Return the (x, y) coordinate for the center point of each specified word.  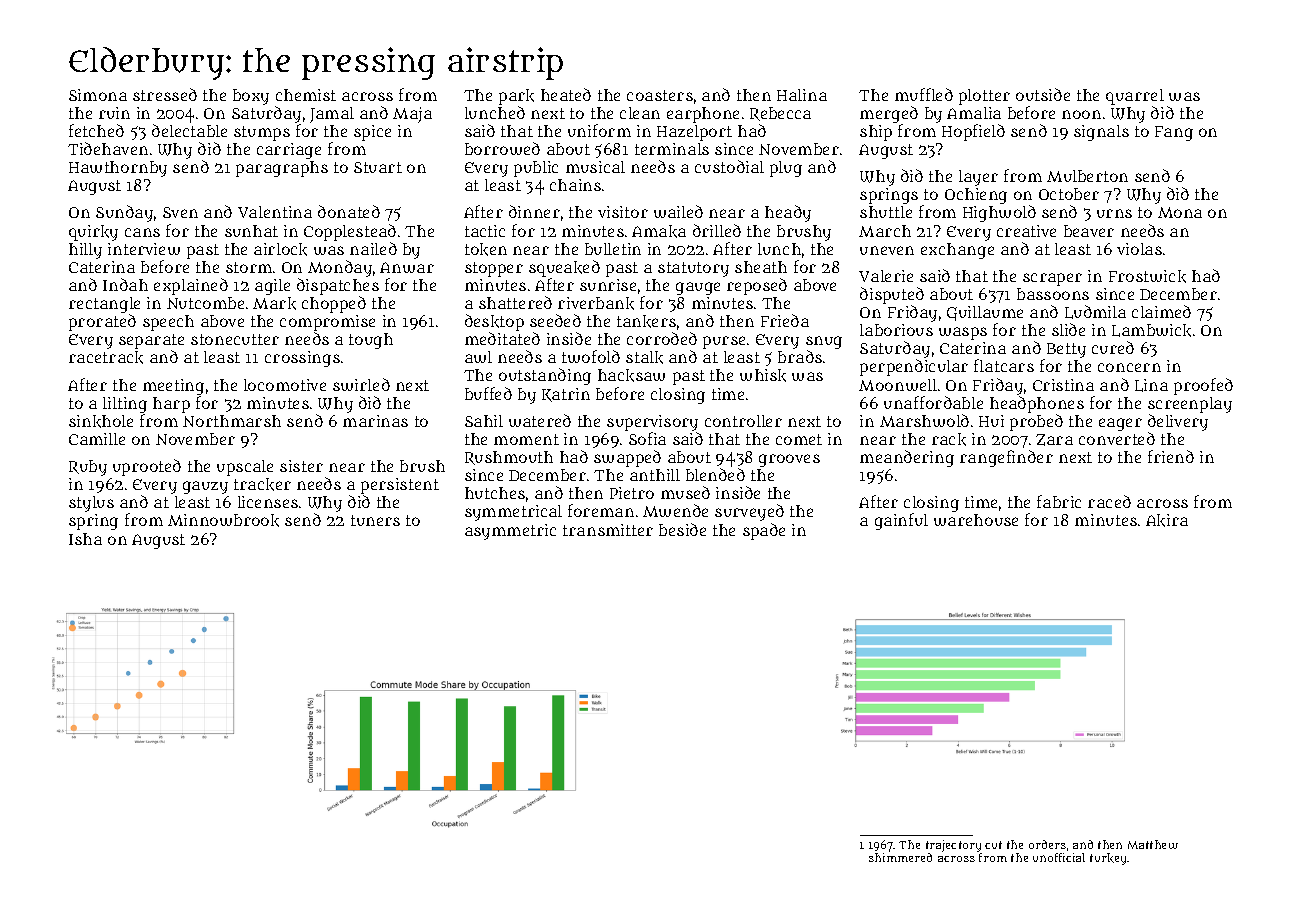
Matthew (1153, 844)
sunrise (608, 285)
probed (1036, 422)
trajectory (953, 846)
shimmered (900, 857)
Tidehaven (108, 148)
